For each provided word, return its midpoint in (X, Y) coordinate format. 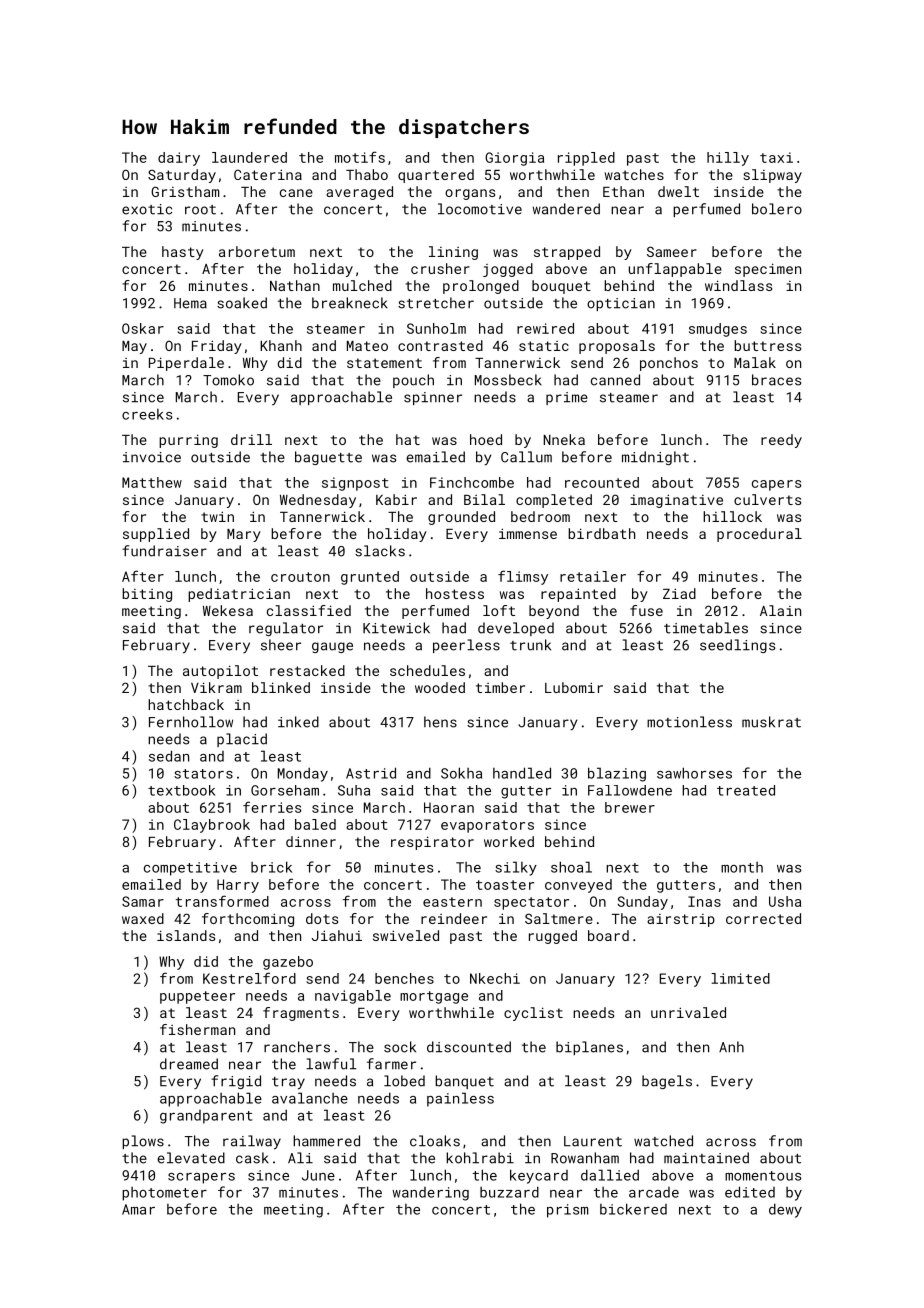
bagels (667, 1082)
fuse (646, 610)
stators (203, 774)
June (318, 1175)
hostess (455, 593)
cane (296, 193)
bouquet (561, 287)
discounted (469, 1047)
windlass (738, 285)
